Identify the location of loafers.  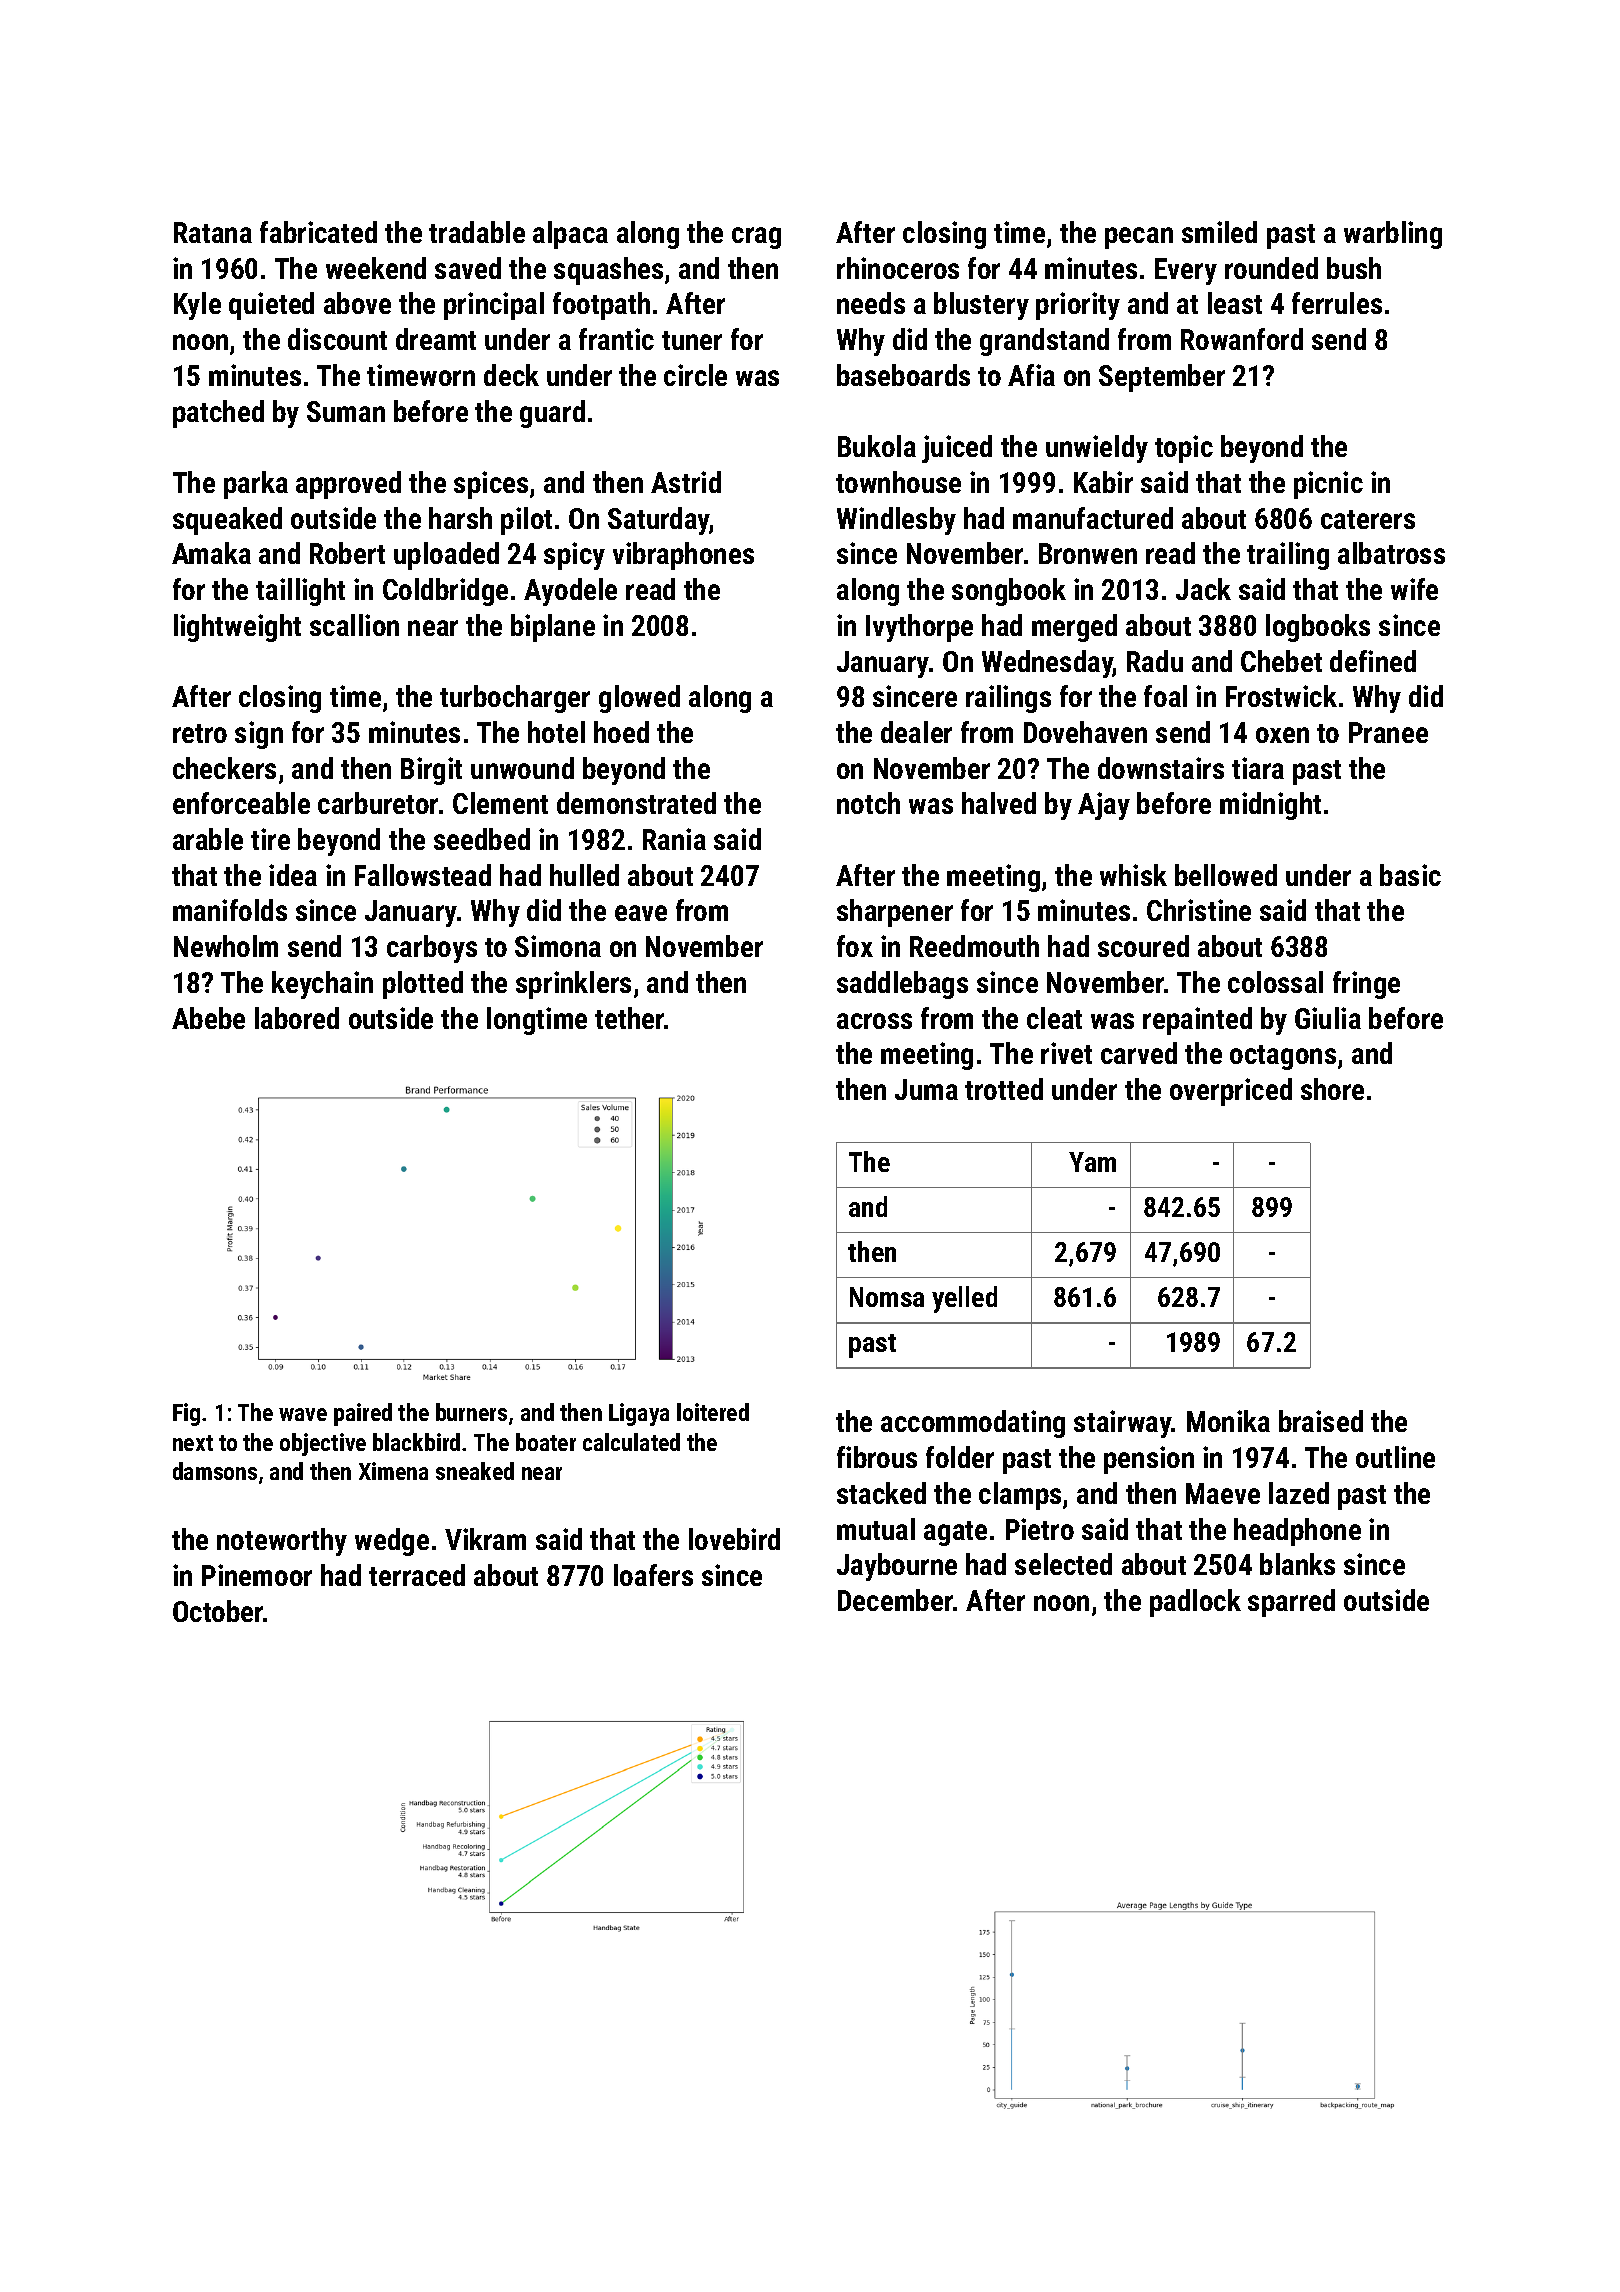
(653, 1575).
